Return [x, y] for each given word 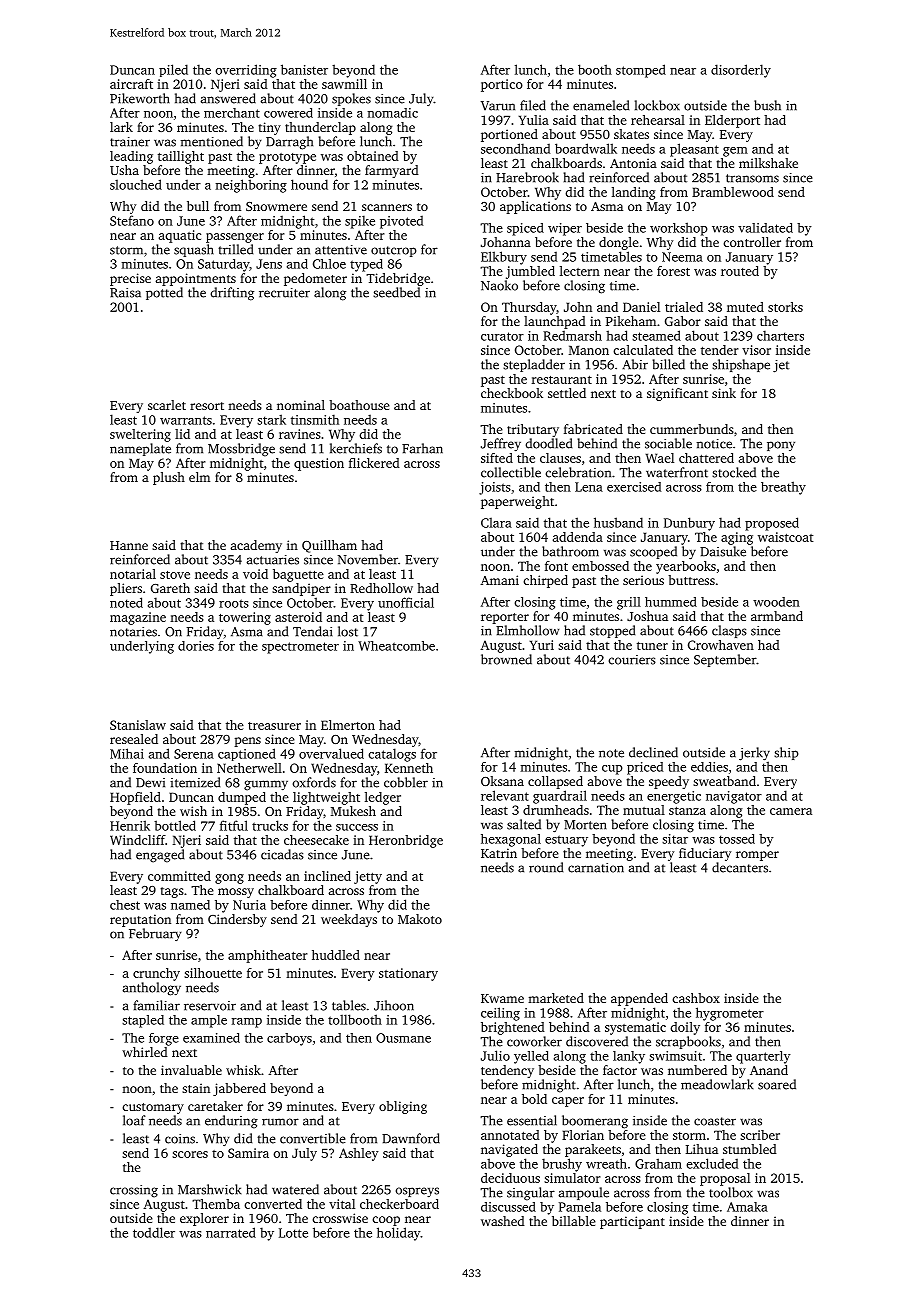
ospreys [417, 1192]
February [155, 934]
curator [502, 336]
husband [618, 522]
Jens [269, 264]
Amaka [747, 1207]
